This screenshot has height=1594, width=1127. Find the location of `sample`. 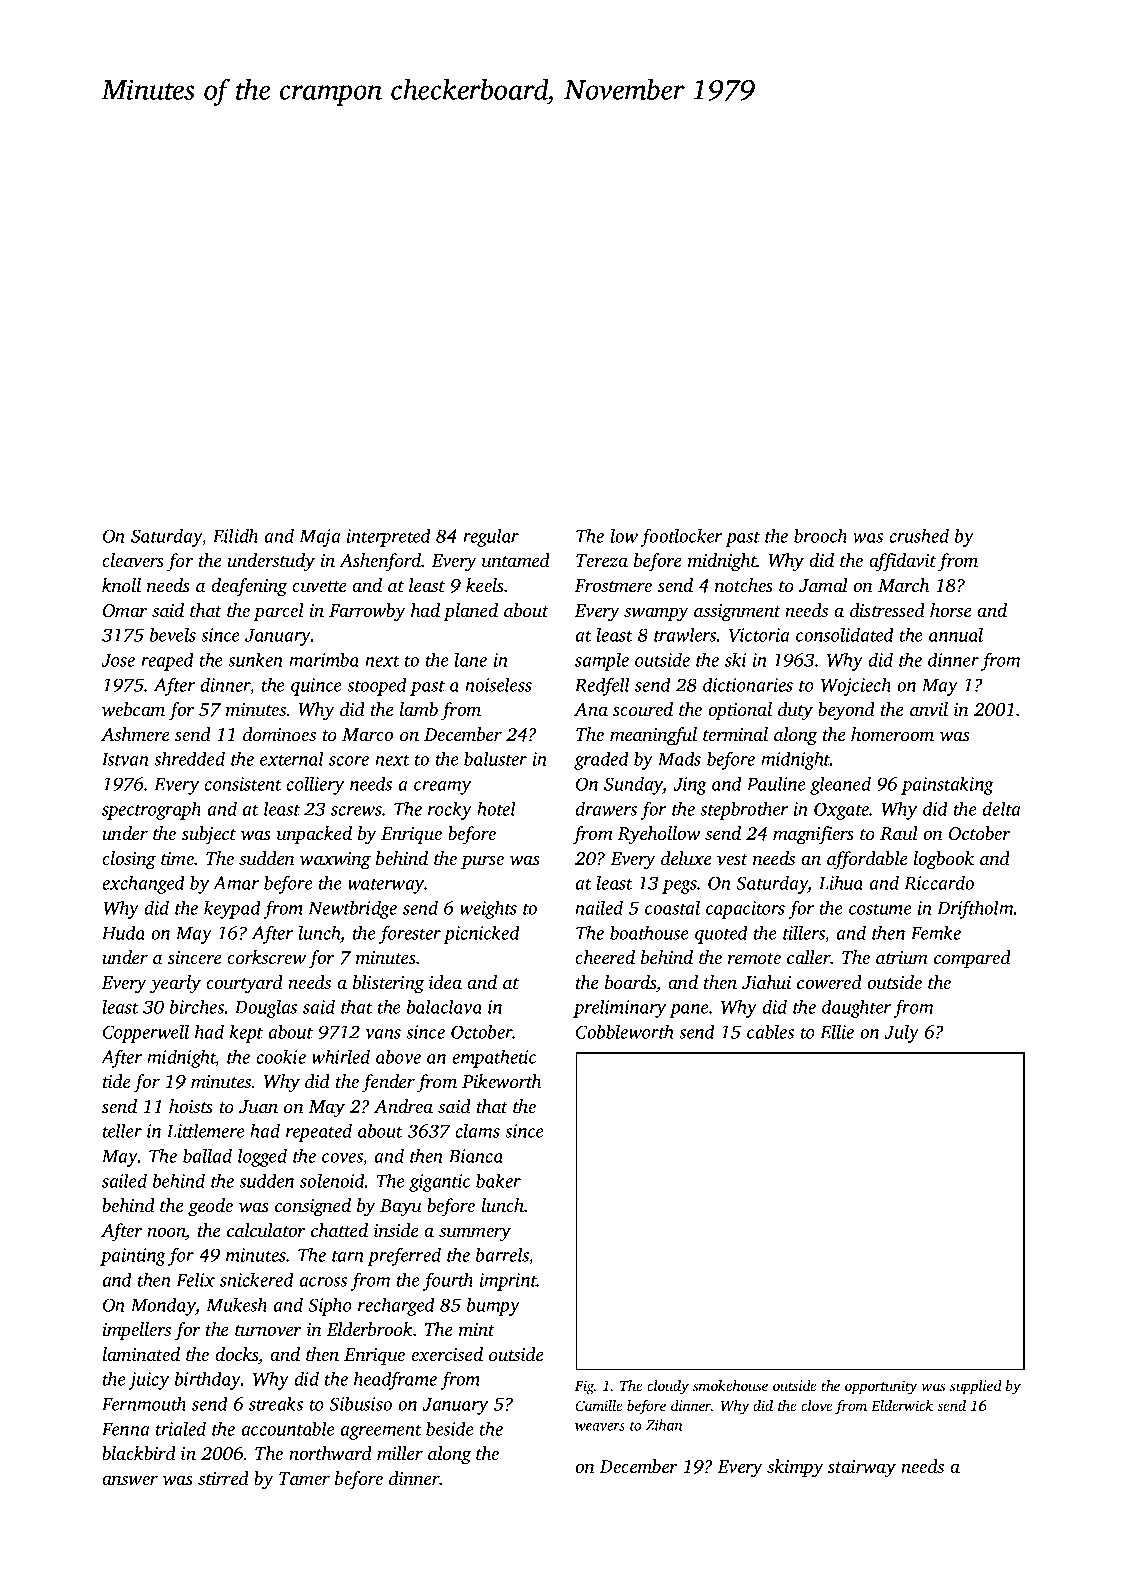

sample is located at coordinates (602, 661).
